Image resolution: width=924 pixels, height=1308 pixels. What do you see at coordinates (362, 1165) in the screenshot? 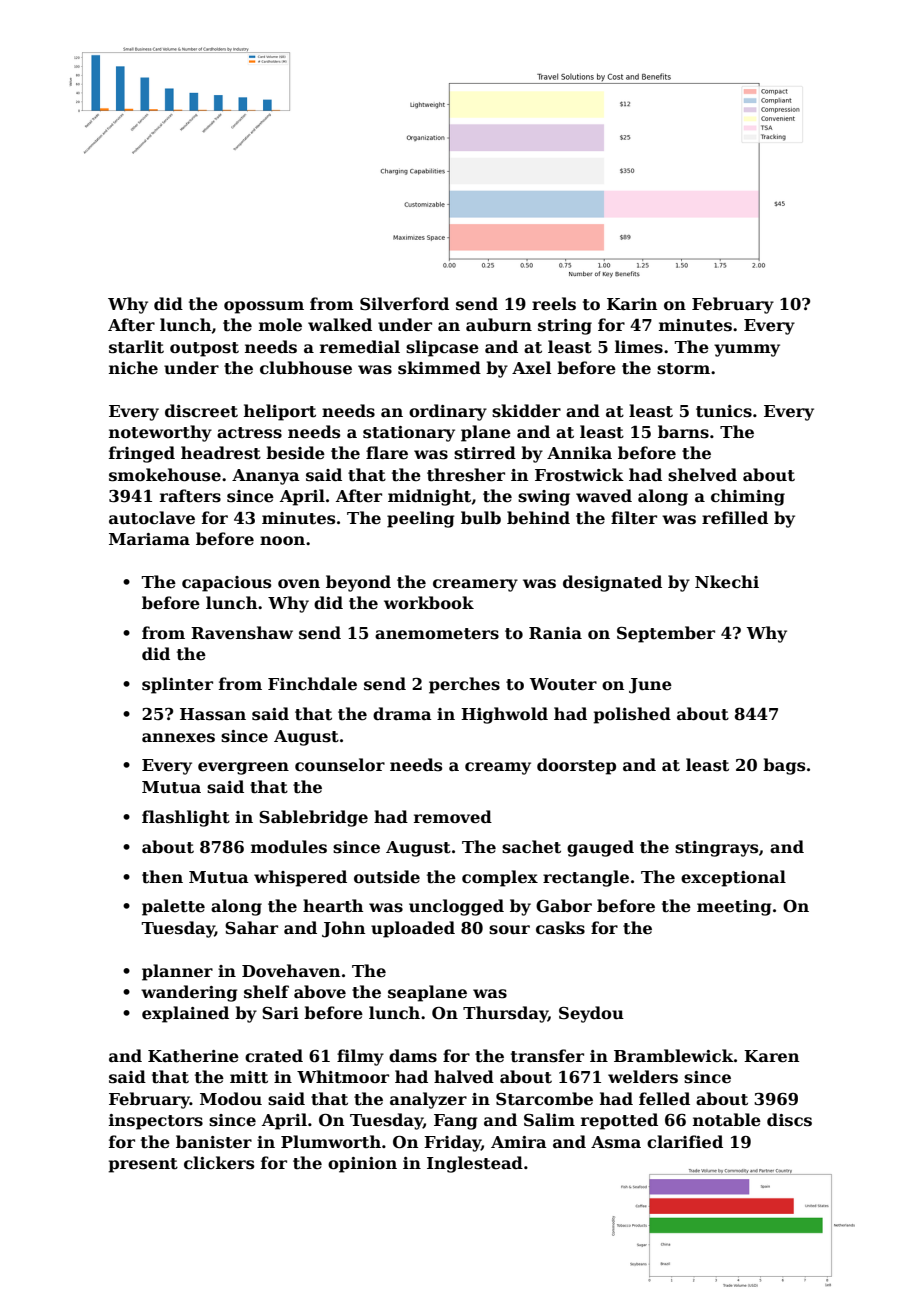
I see `opinion` at bounding box center [362, 1165].
